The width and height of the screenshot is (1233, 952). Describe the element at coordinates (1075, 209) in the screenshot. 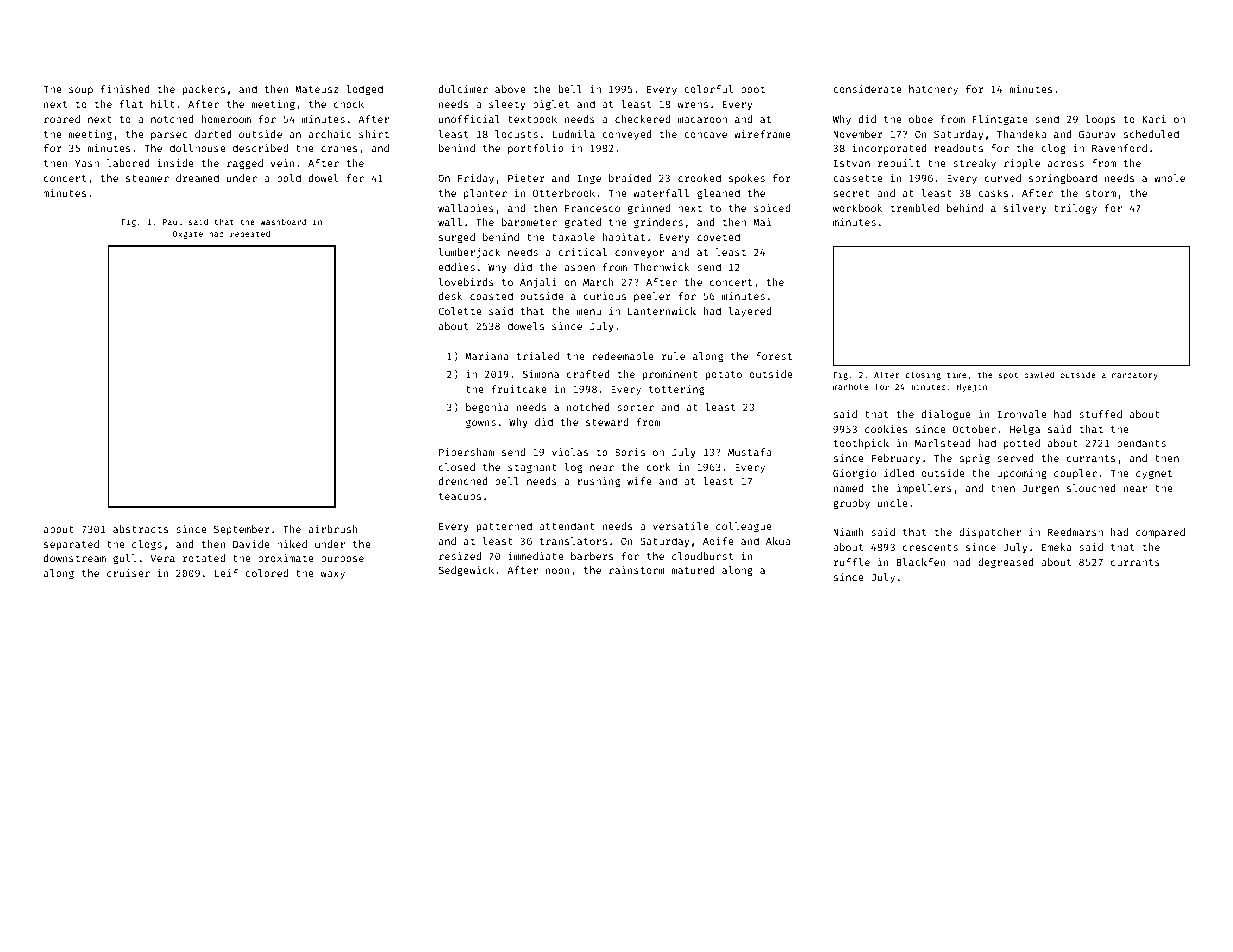

I see `trilogy` at that location.
